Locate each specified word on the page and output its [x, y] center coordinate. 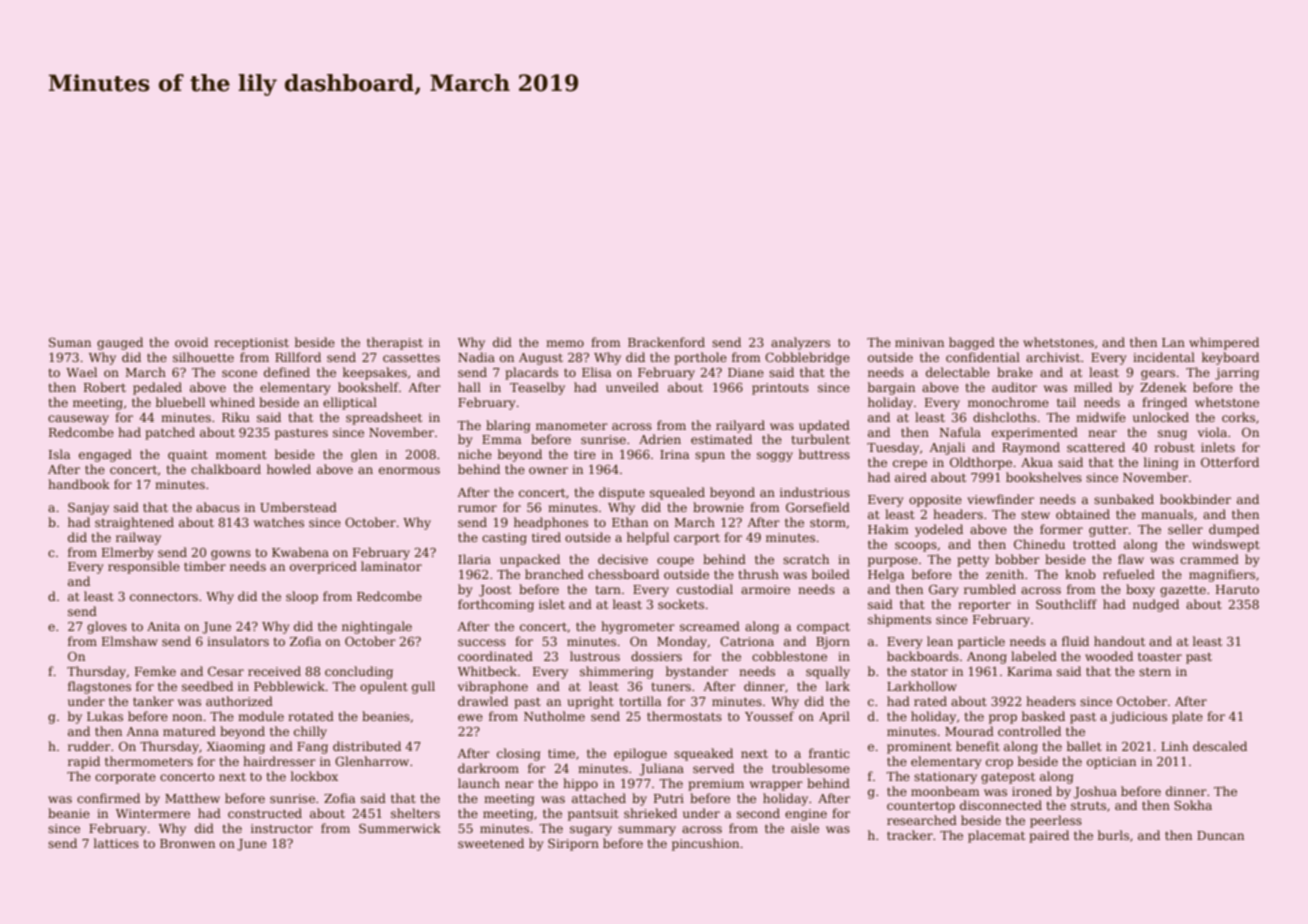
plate [1187, 717]
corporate [125, 778]
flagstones [99, 687]
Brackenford [666, 342]
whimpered [1224, 343]
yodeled [939, 530]
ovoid [191, 342]
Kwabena [300, 552]
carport [697, 539]
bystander [697, 672]
